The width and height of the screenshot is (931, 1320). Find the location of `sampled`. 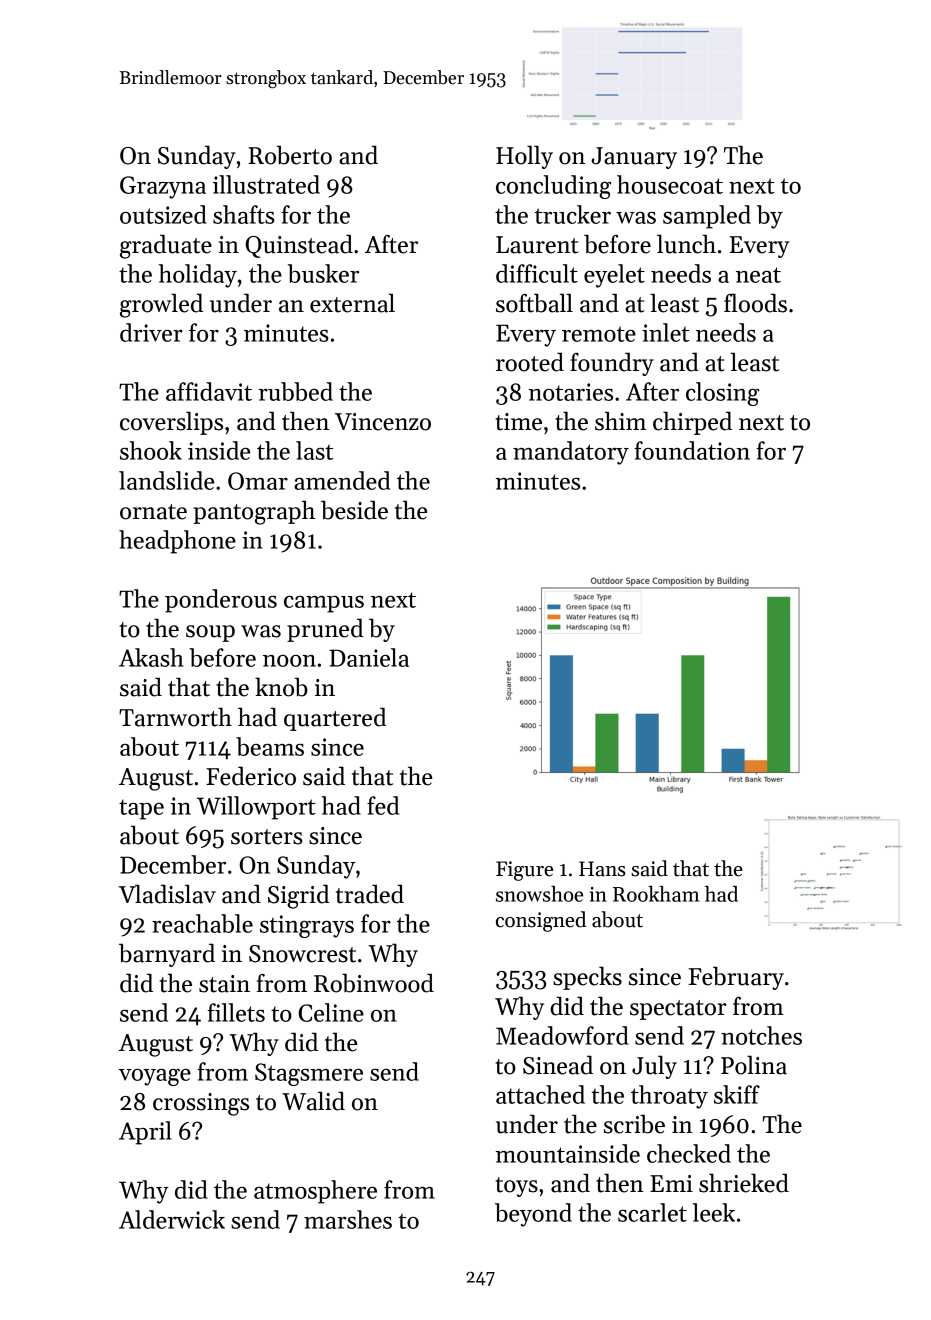

sampled is located at coordinates (707, 217).
